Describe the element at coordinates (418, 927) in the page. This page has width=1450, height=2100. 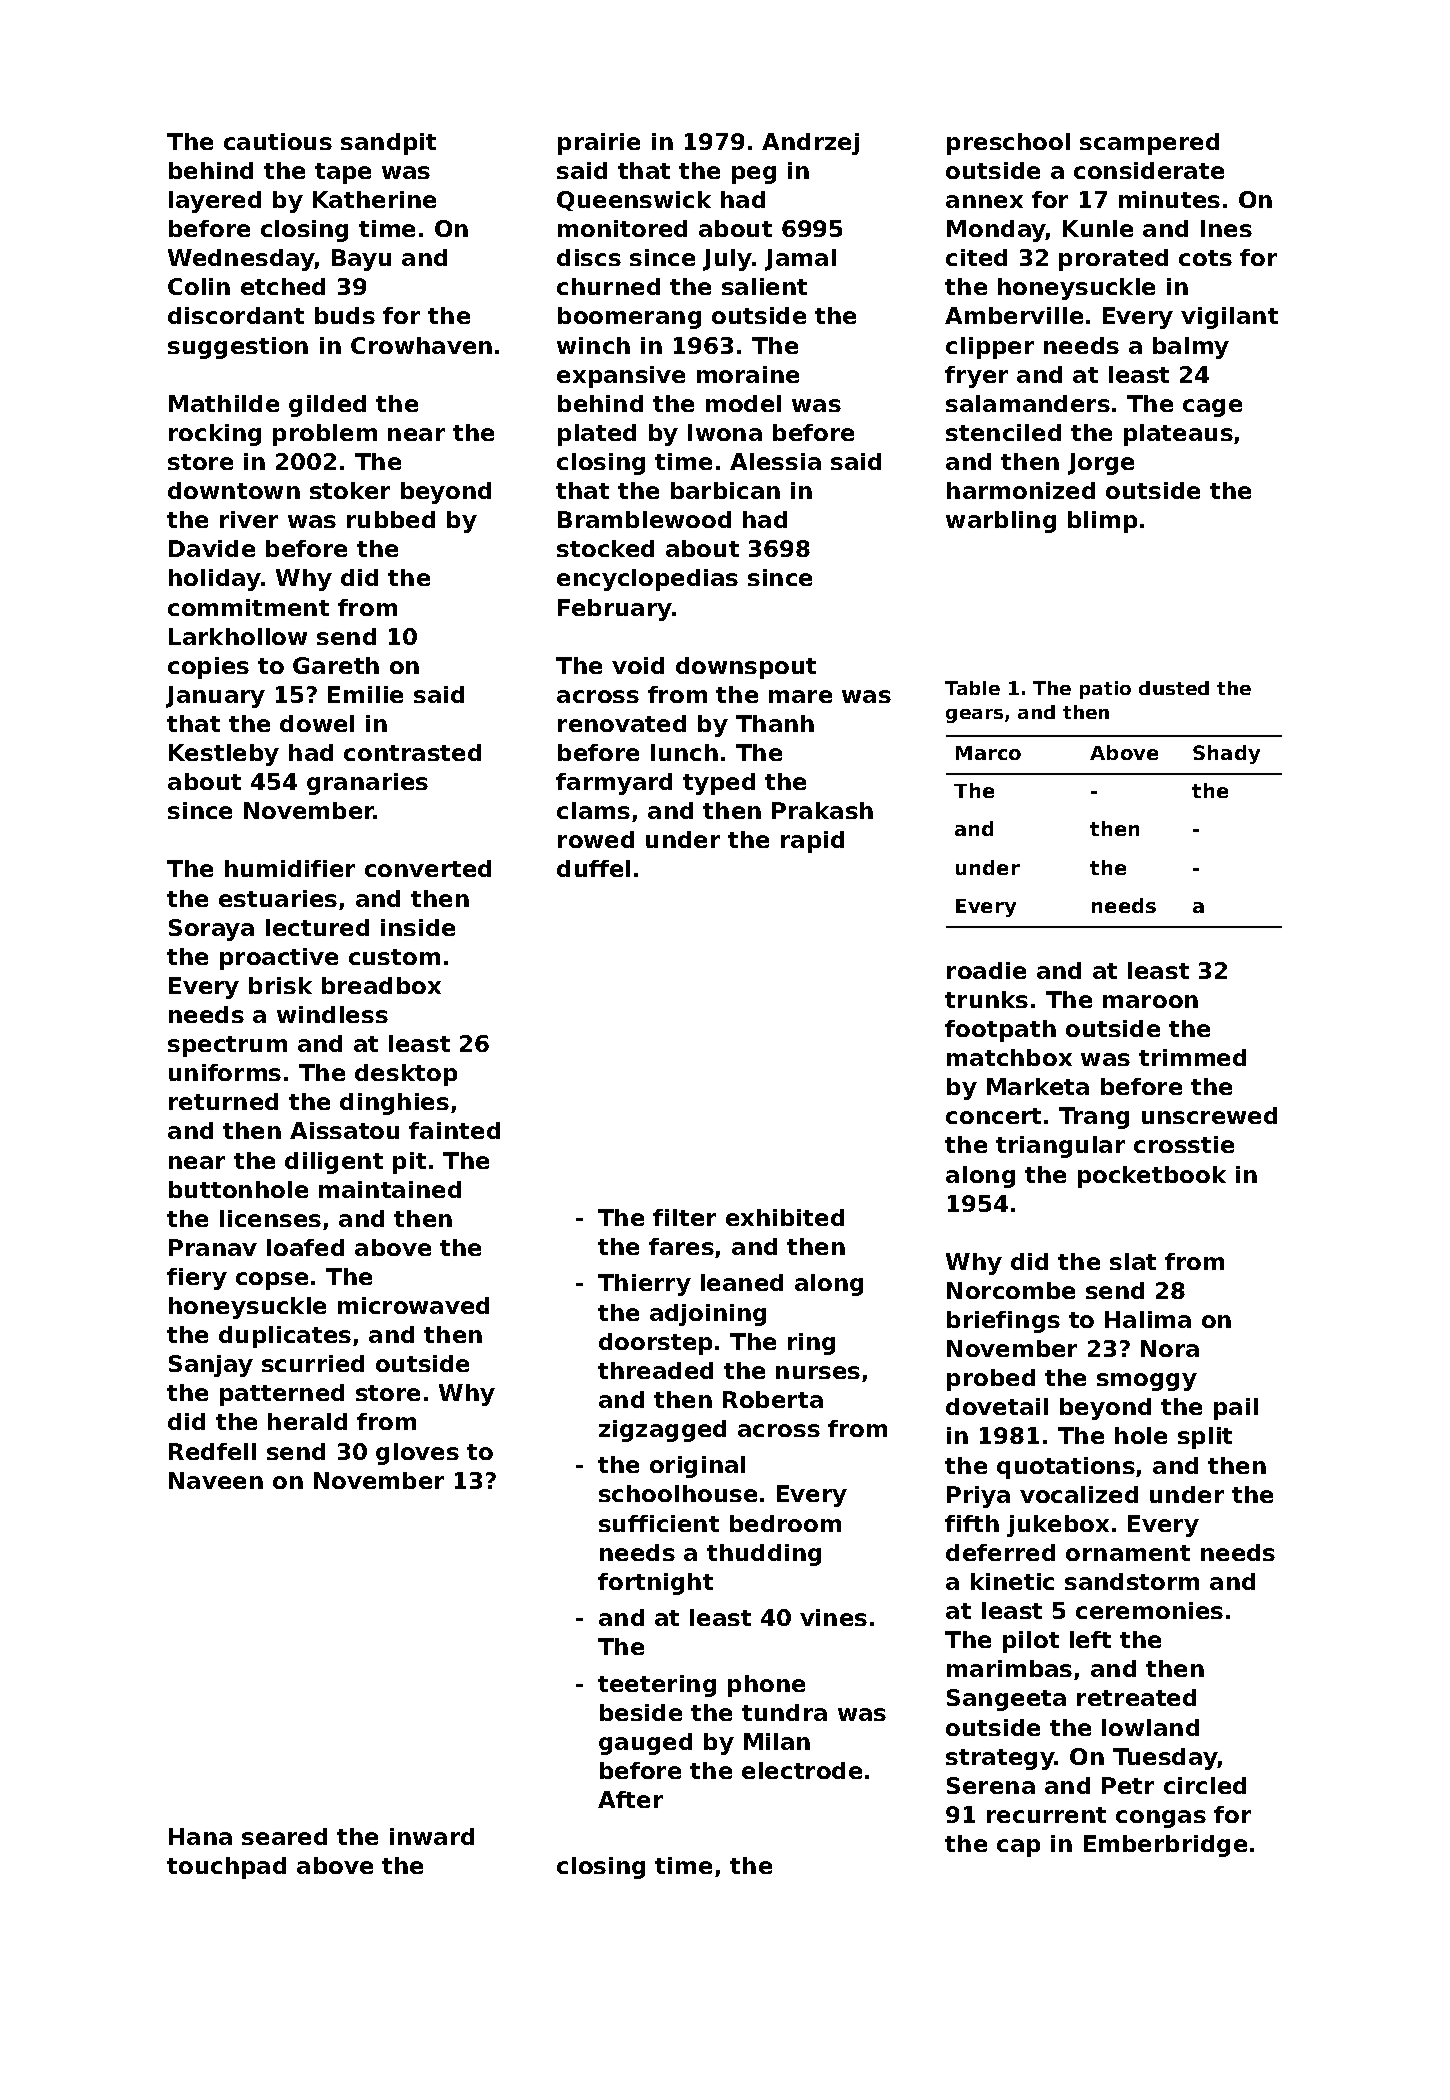
I see `inside` at that location.
